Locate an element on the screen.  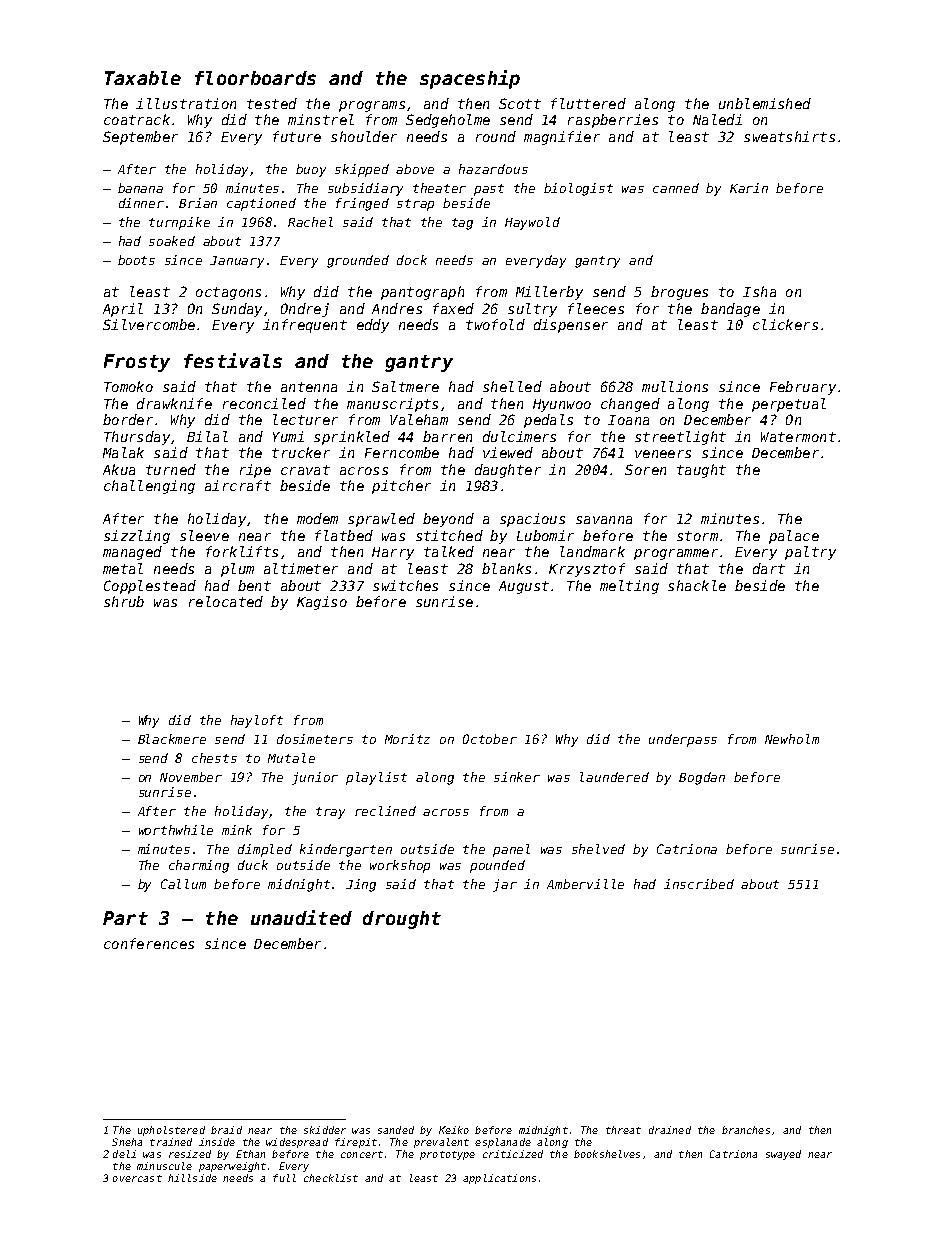
switches is located at coordinates (405, 585).
